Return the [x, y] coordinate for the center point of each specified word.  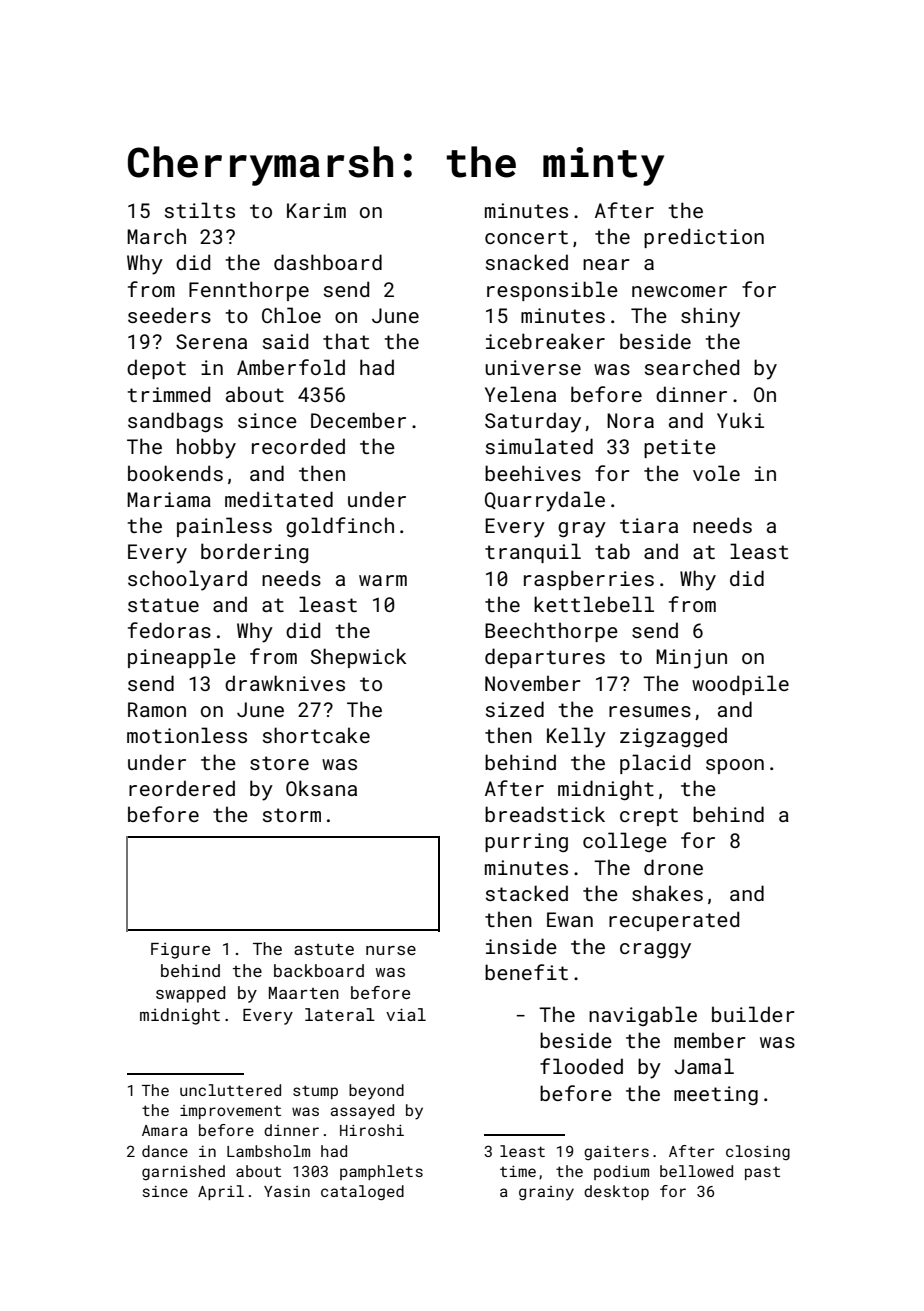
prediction [704, 238]
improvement [230, 1112]
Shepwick [359, 658]
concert [526, 237]
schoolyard [187, 580]
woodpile [740, 685]
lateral [340, 1014]
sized [515, 709]
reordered [182, 788]
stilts [200, 210]
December [358, 420]
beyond [376, 1092]
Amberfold [291, 367]
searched [692, 367]
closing [758, 1152]
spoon [735, 766]
